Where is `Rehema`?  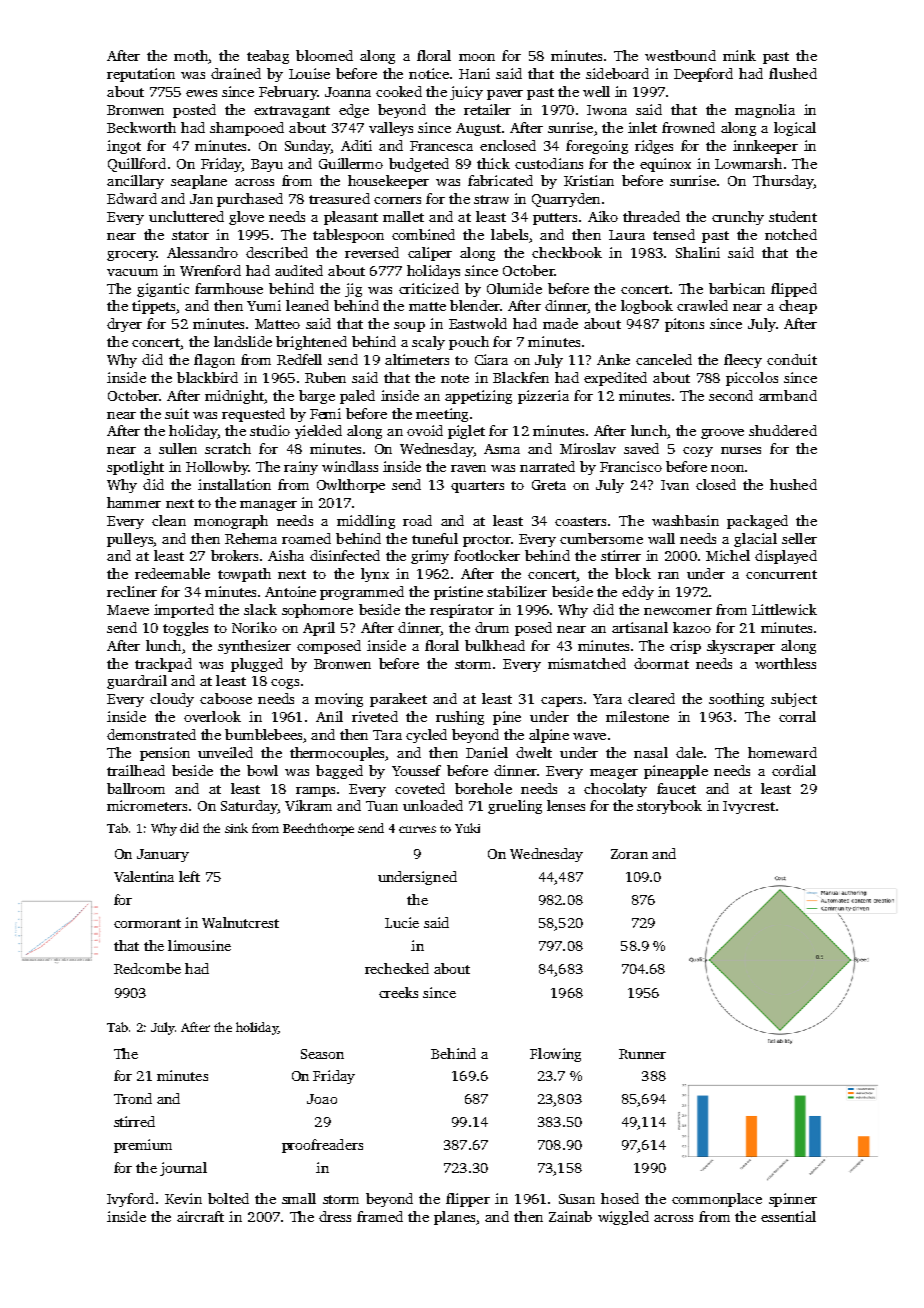 Rehema is located at coordinates (251, 538).
